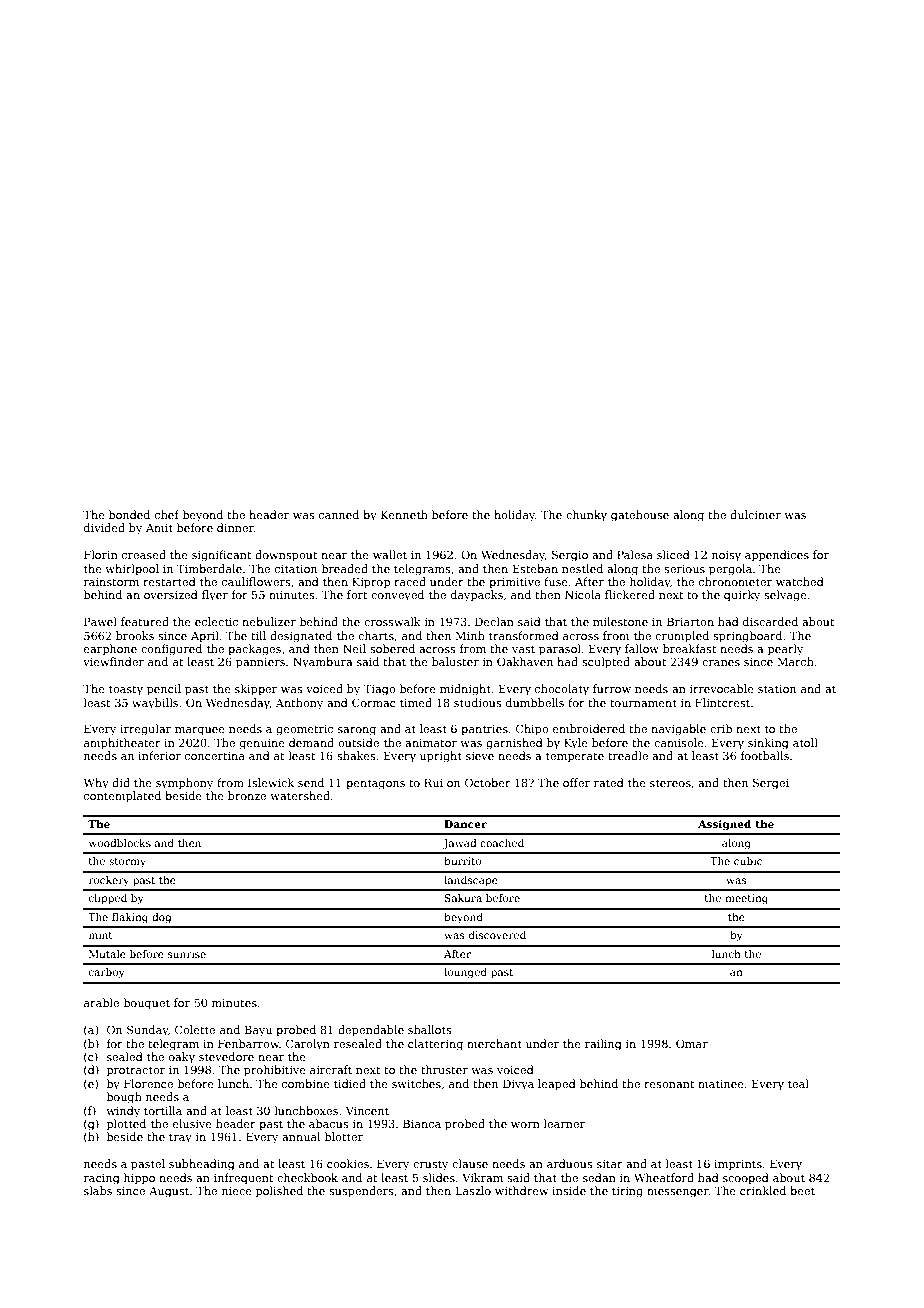 The image size is (924, 1308). What do you see at coordinates (111, 582) in the document?
I see `rainstorm` at bounding box center [111, 582].
